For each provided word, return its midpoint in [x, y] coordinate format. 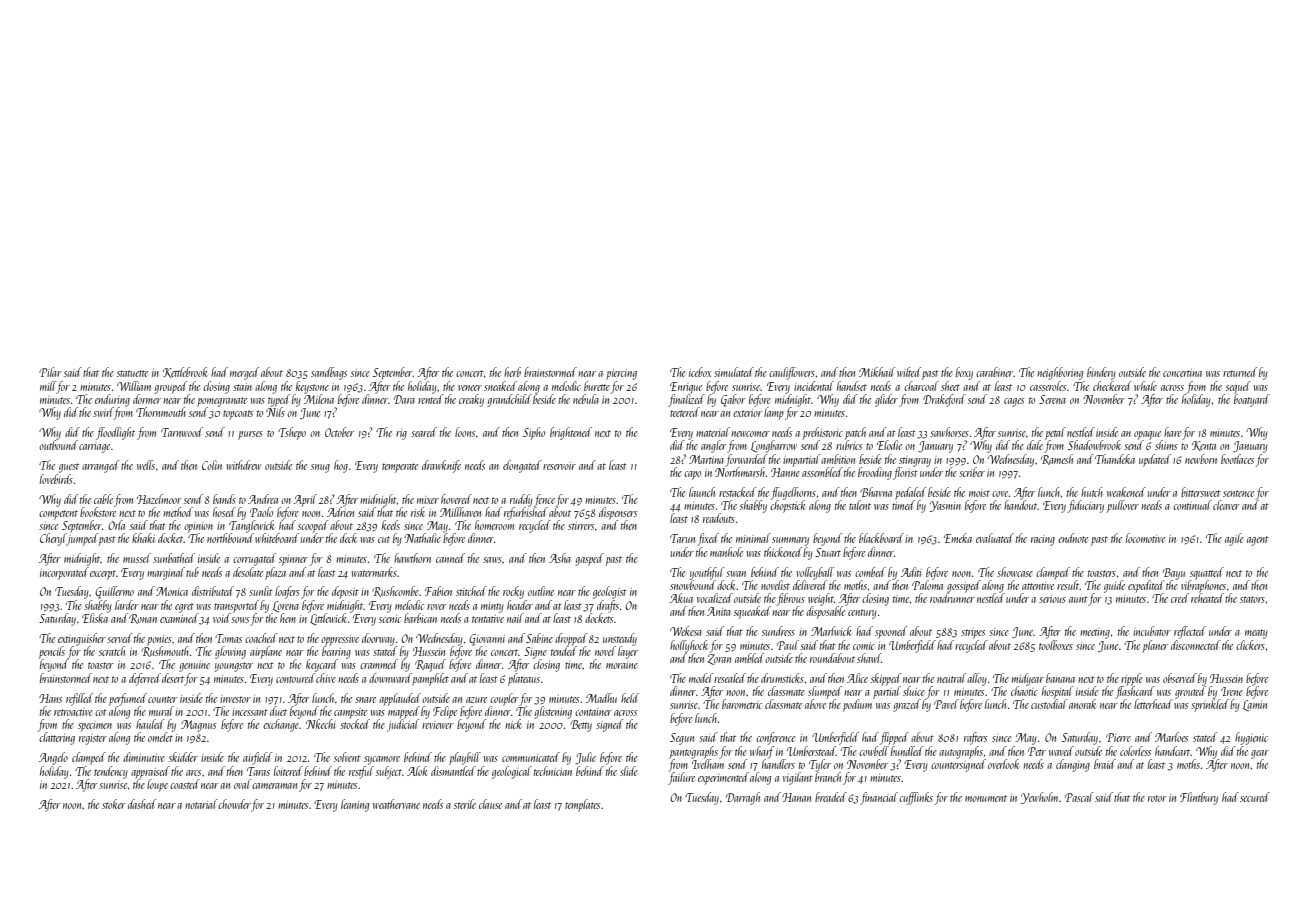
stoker [114, 804]
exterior [747, 413]
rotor [1157, 798]
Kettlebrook [185, 372]
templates [582, 805]
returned [1240, 372]
